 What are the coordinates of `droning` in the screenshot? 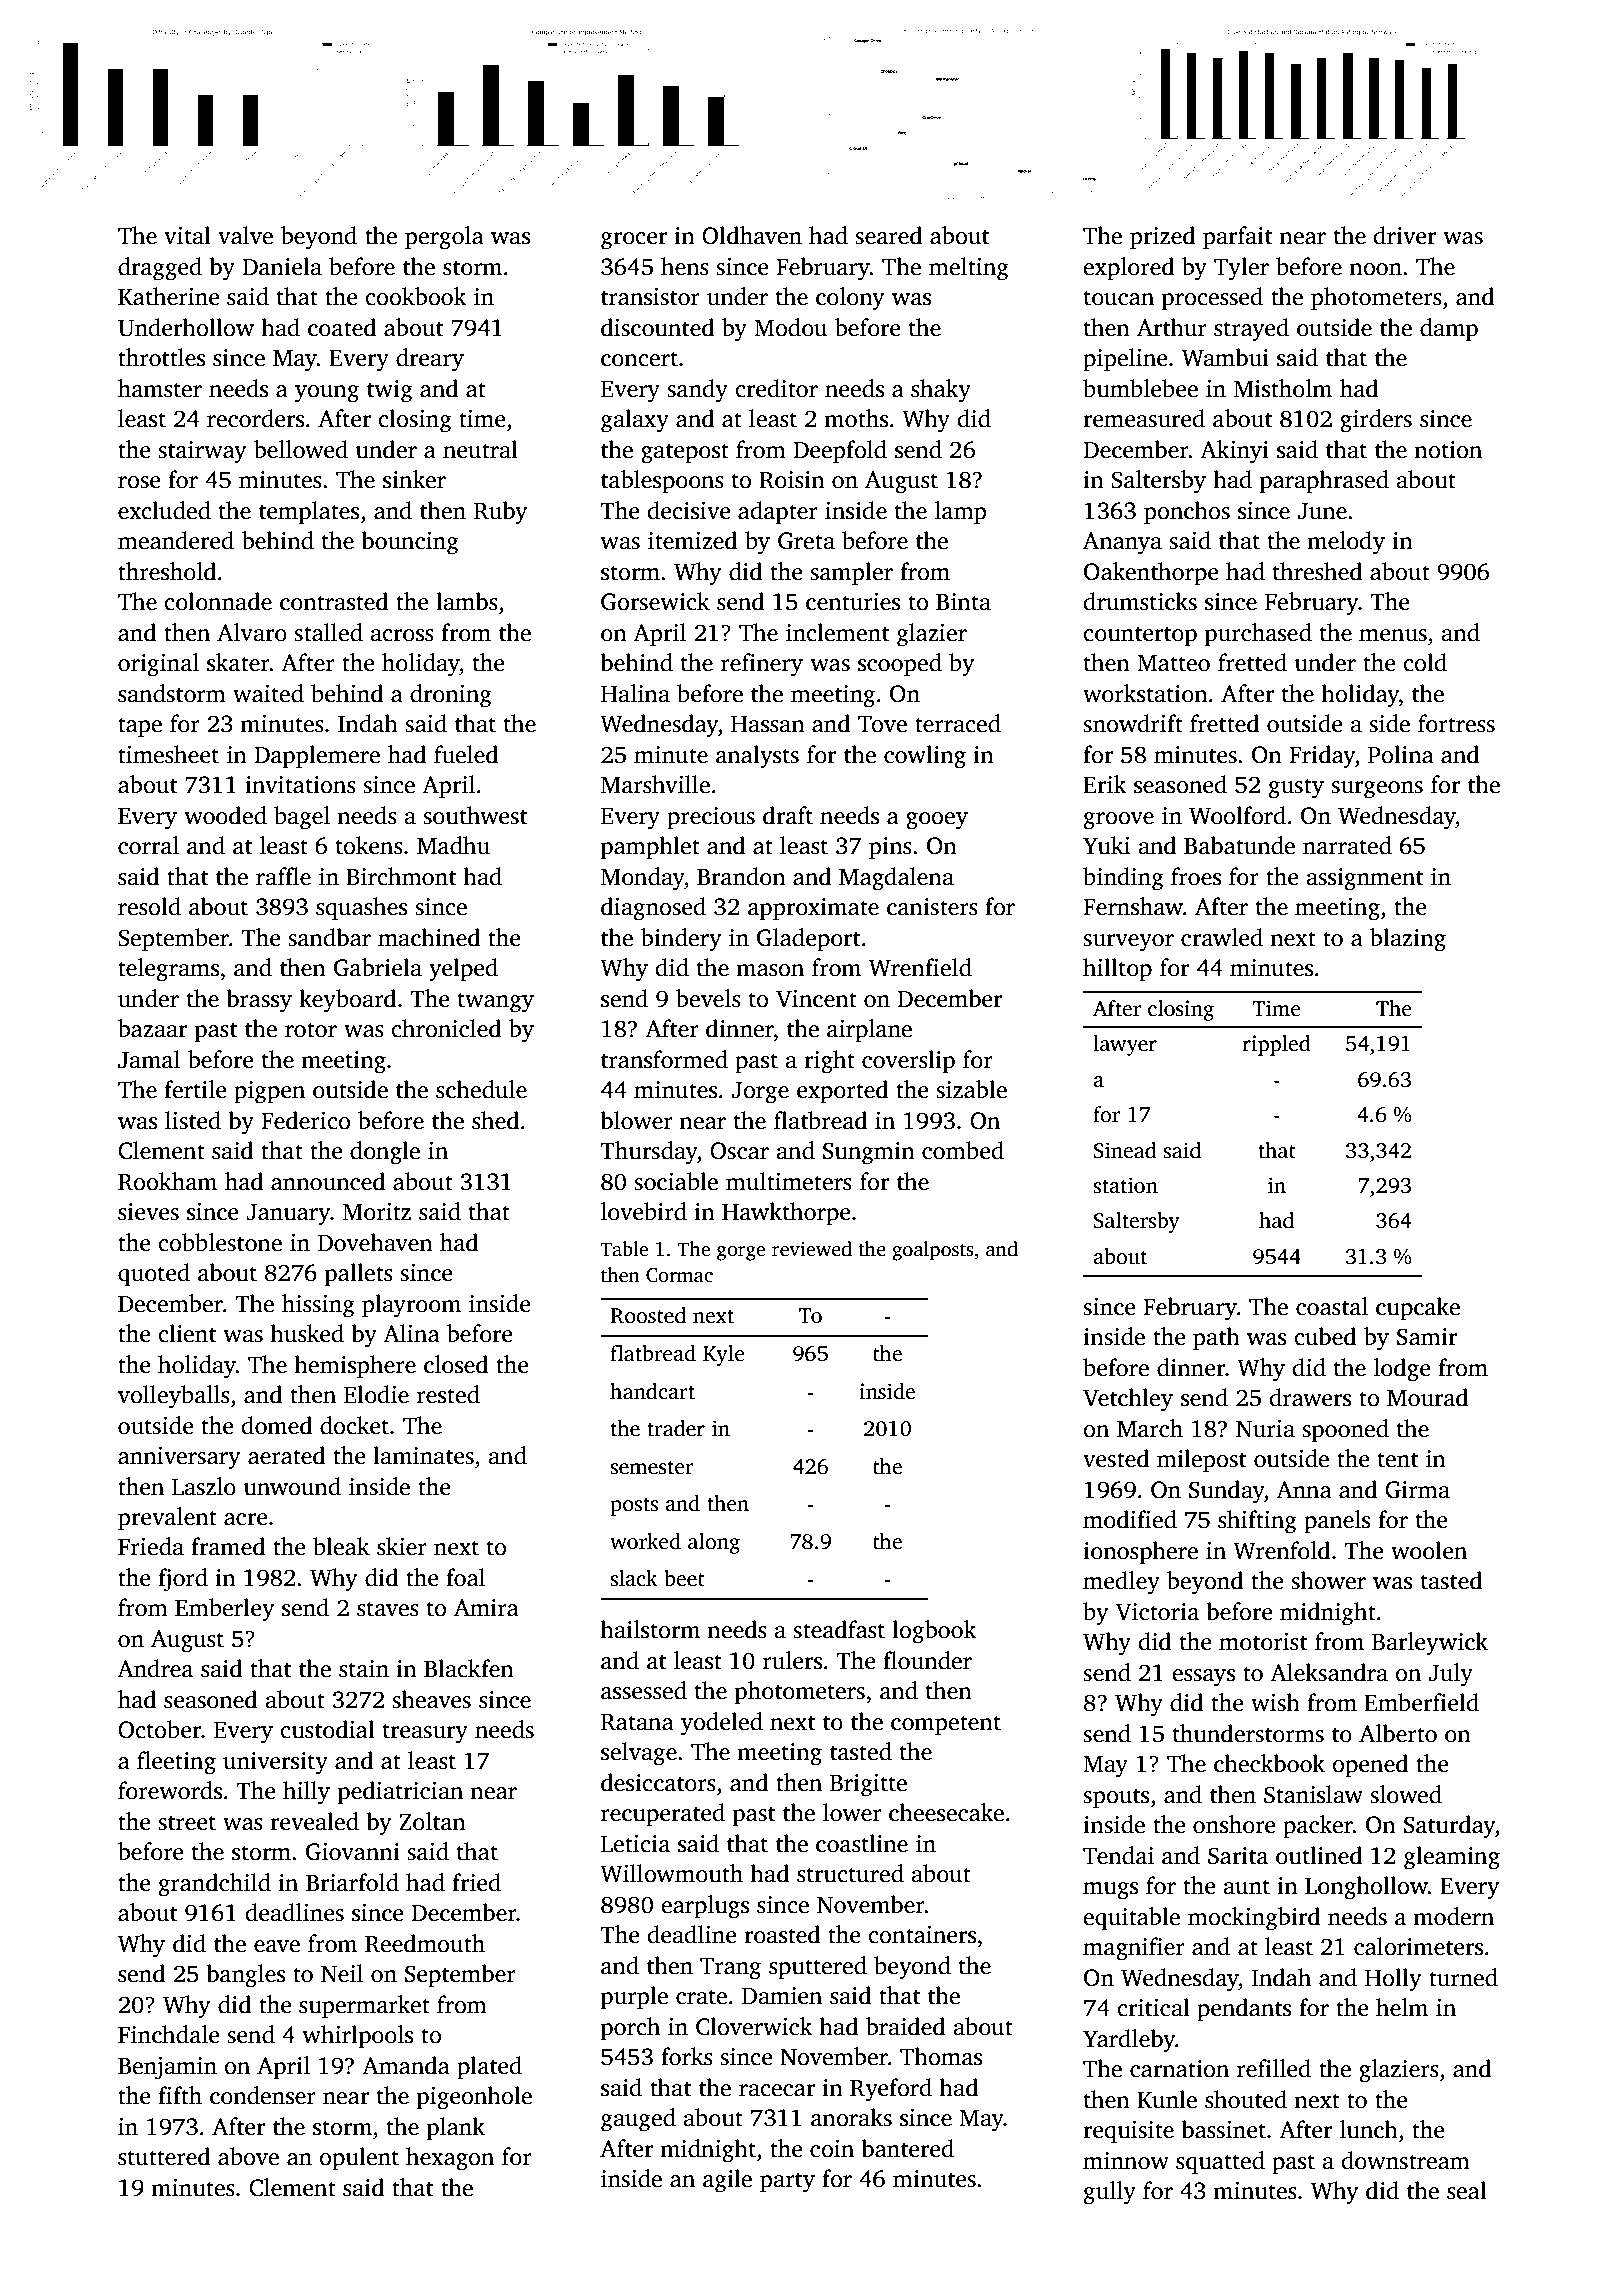 It's located at (451, 696).
